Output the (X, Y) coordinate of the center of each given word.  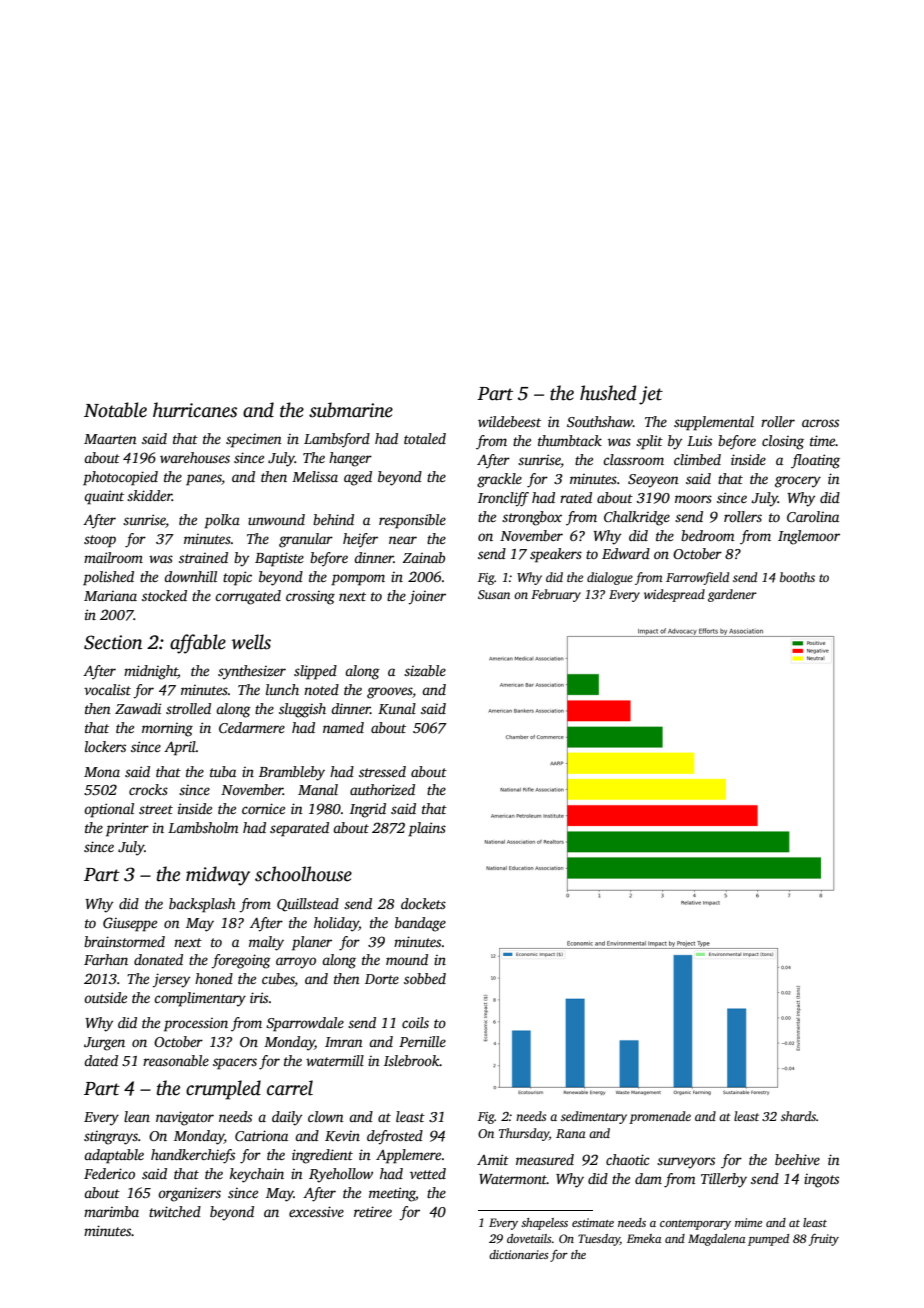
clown (326, 1116)
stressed (382, 771)
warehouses (195, 457)
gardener (732, 595)
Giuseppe (130, 924)
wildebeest (509, 421)
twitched (175, 1211)
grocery (798, 482)
